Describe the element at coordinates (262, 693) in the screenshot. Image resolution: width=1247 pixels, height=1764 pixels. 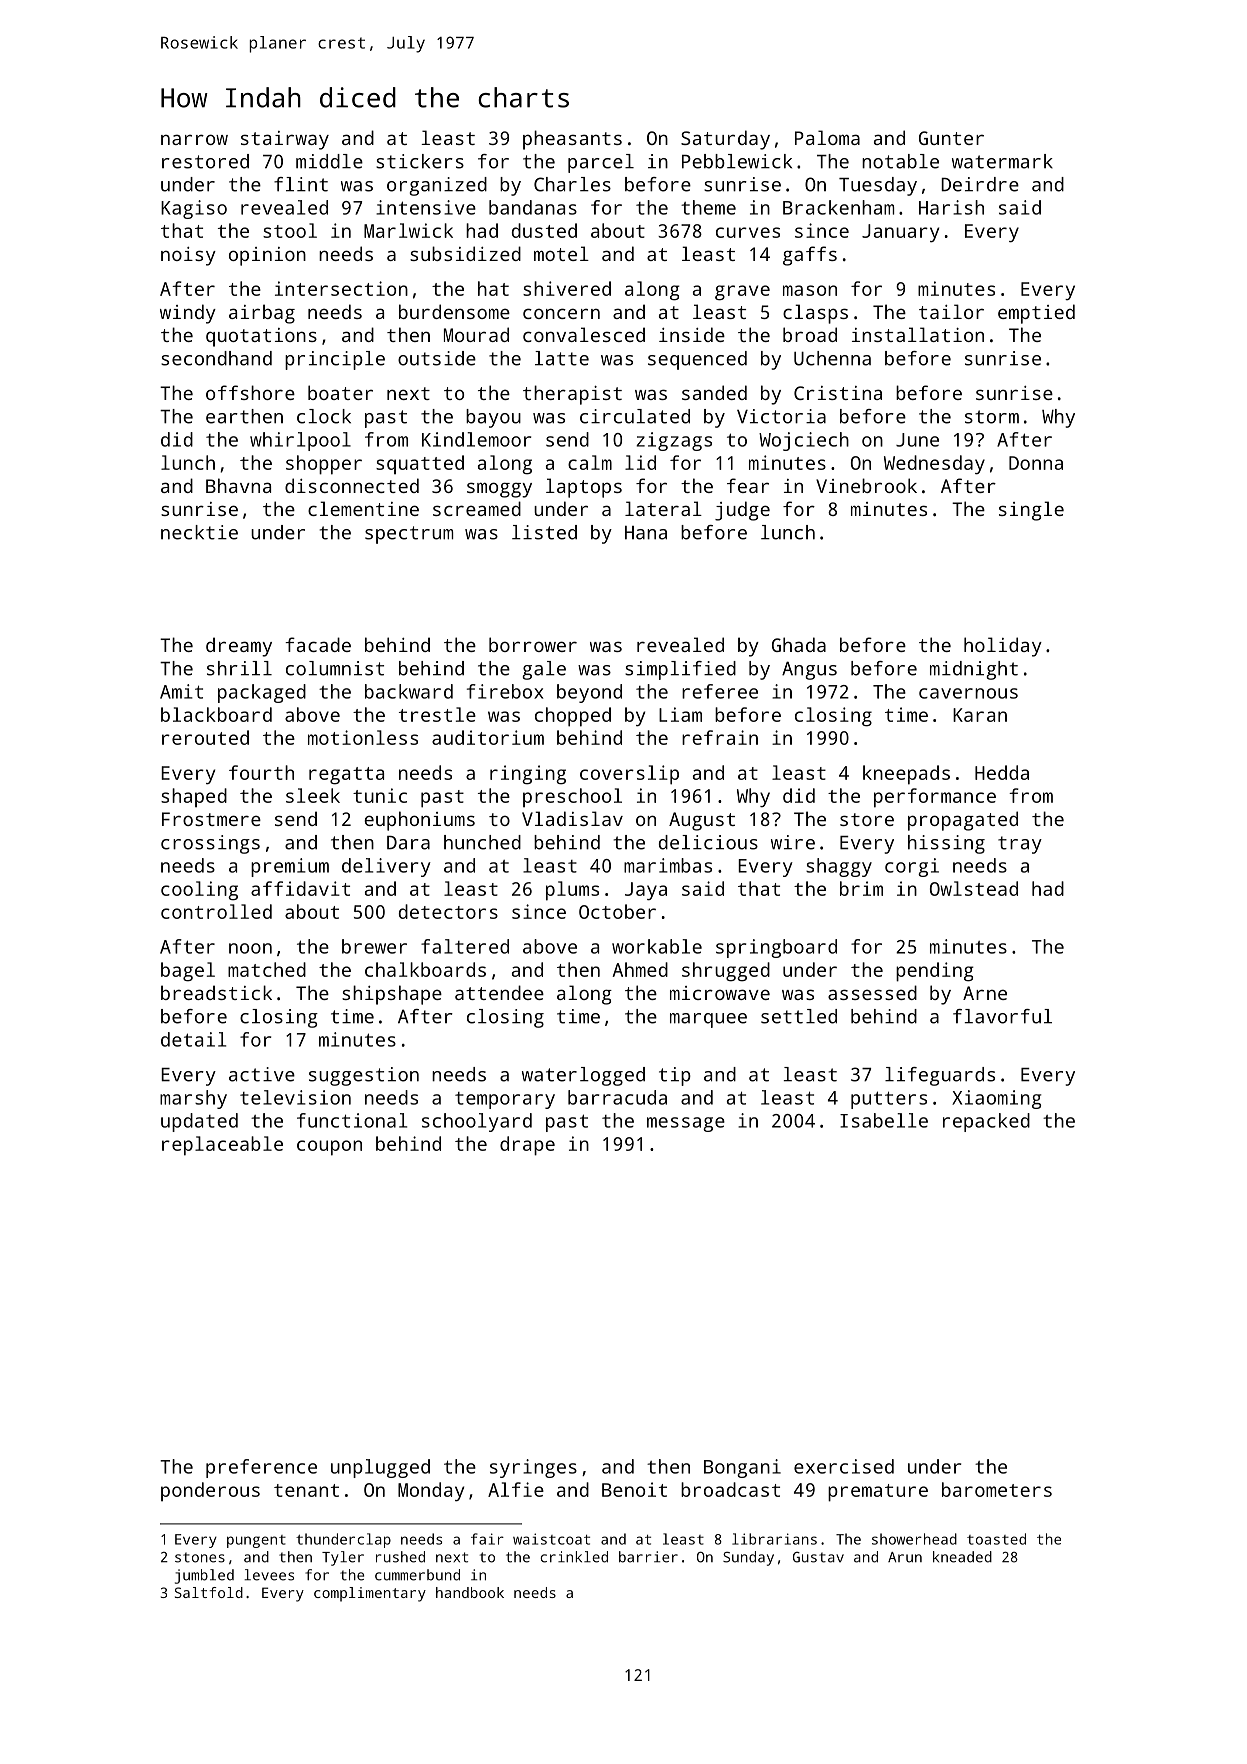
I see `packaged` at that location.
